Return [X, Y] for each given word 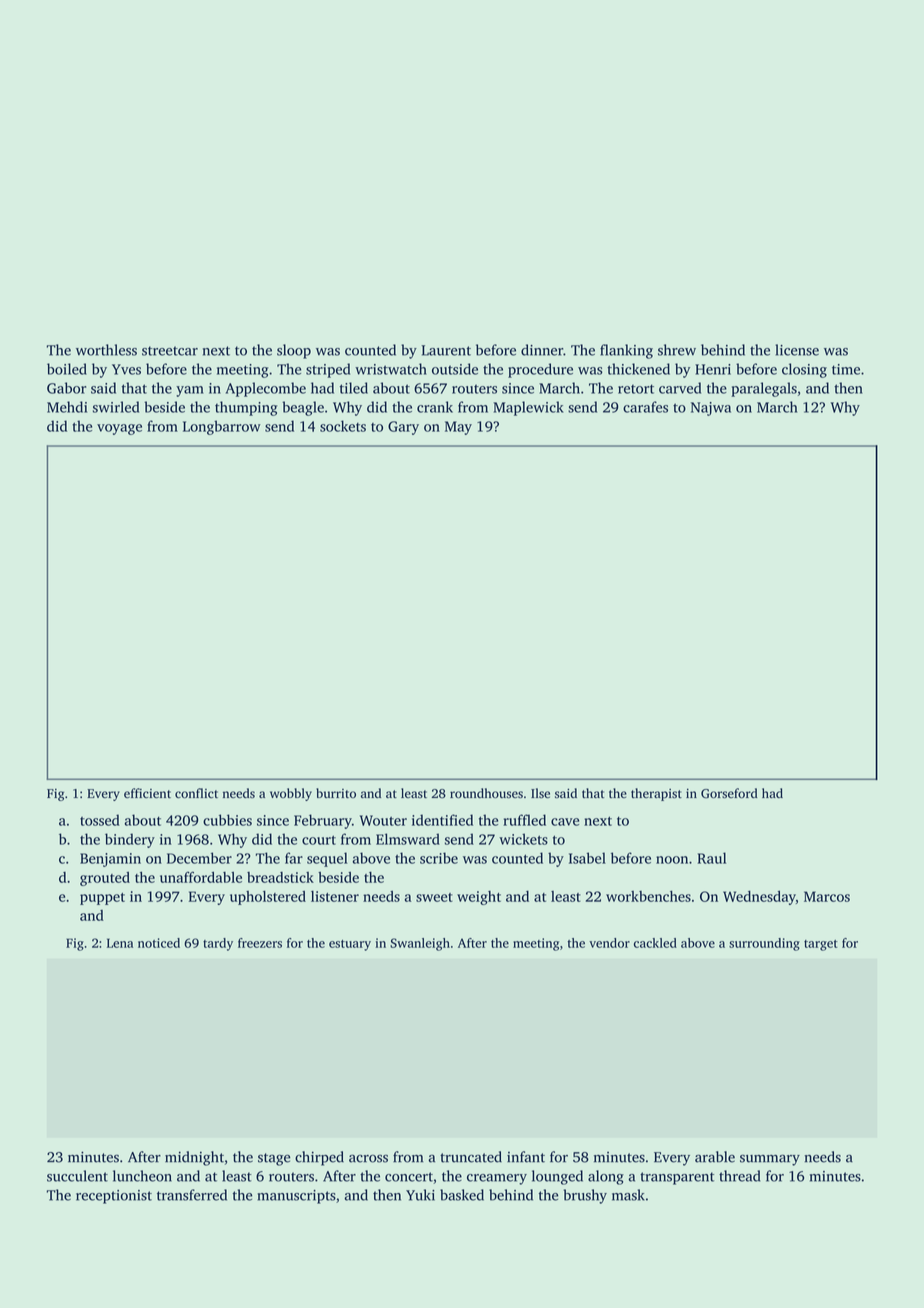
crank [435, 407]
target [821, 945]
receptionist [114, 1197]
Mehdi [67, 407]
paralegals [764, 389]
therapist [656, 794]
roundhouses [486, 793]
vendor [609, 943]
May [458, 428]
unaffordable [201, 877]
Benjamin [110, 860]
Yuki [420, 1195]
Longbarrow [222, 427]
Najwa [711, 409]
